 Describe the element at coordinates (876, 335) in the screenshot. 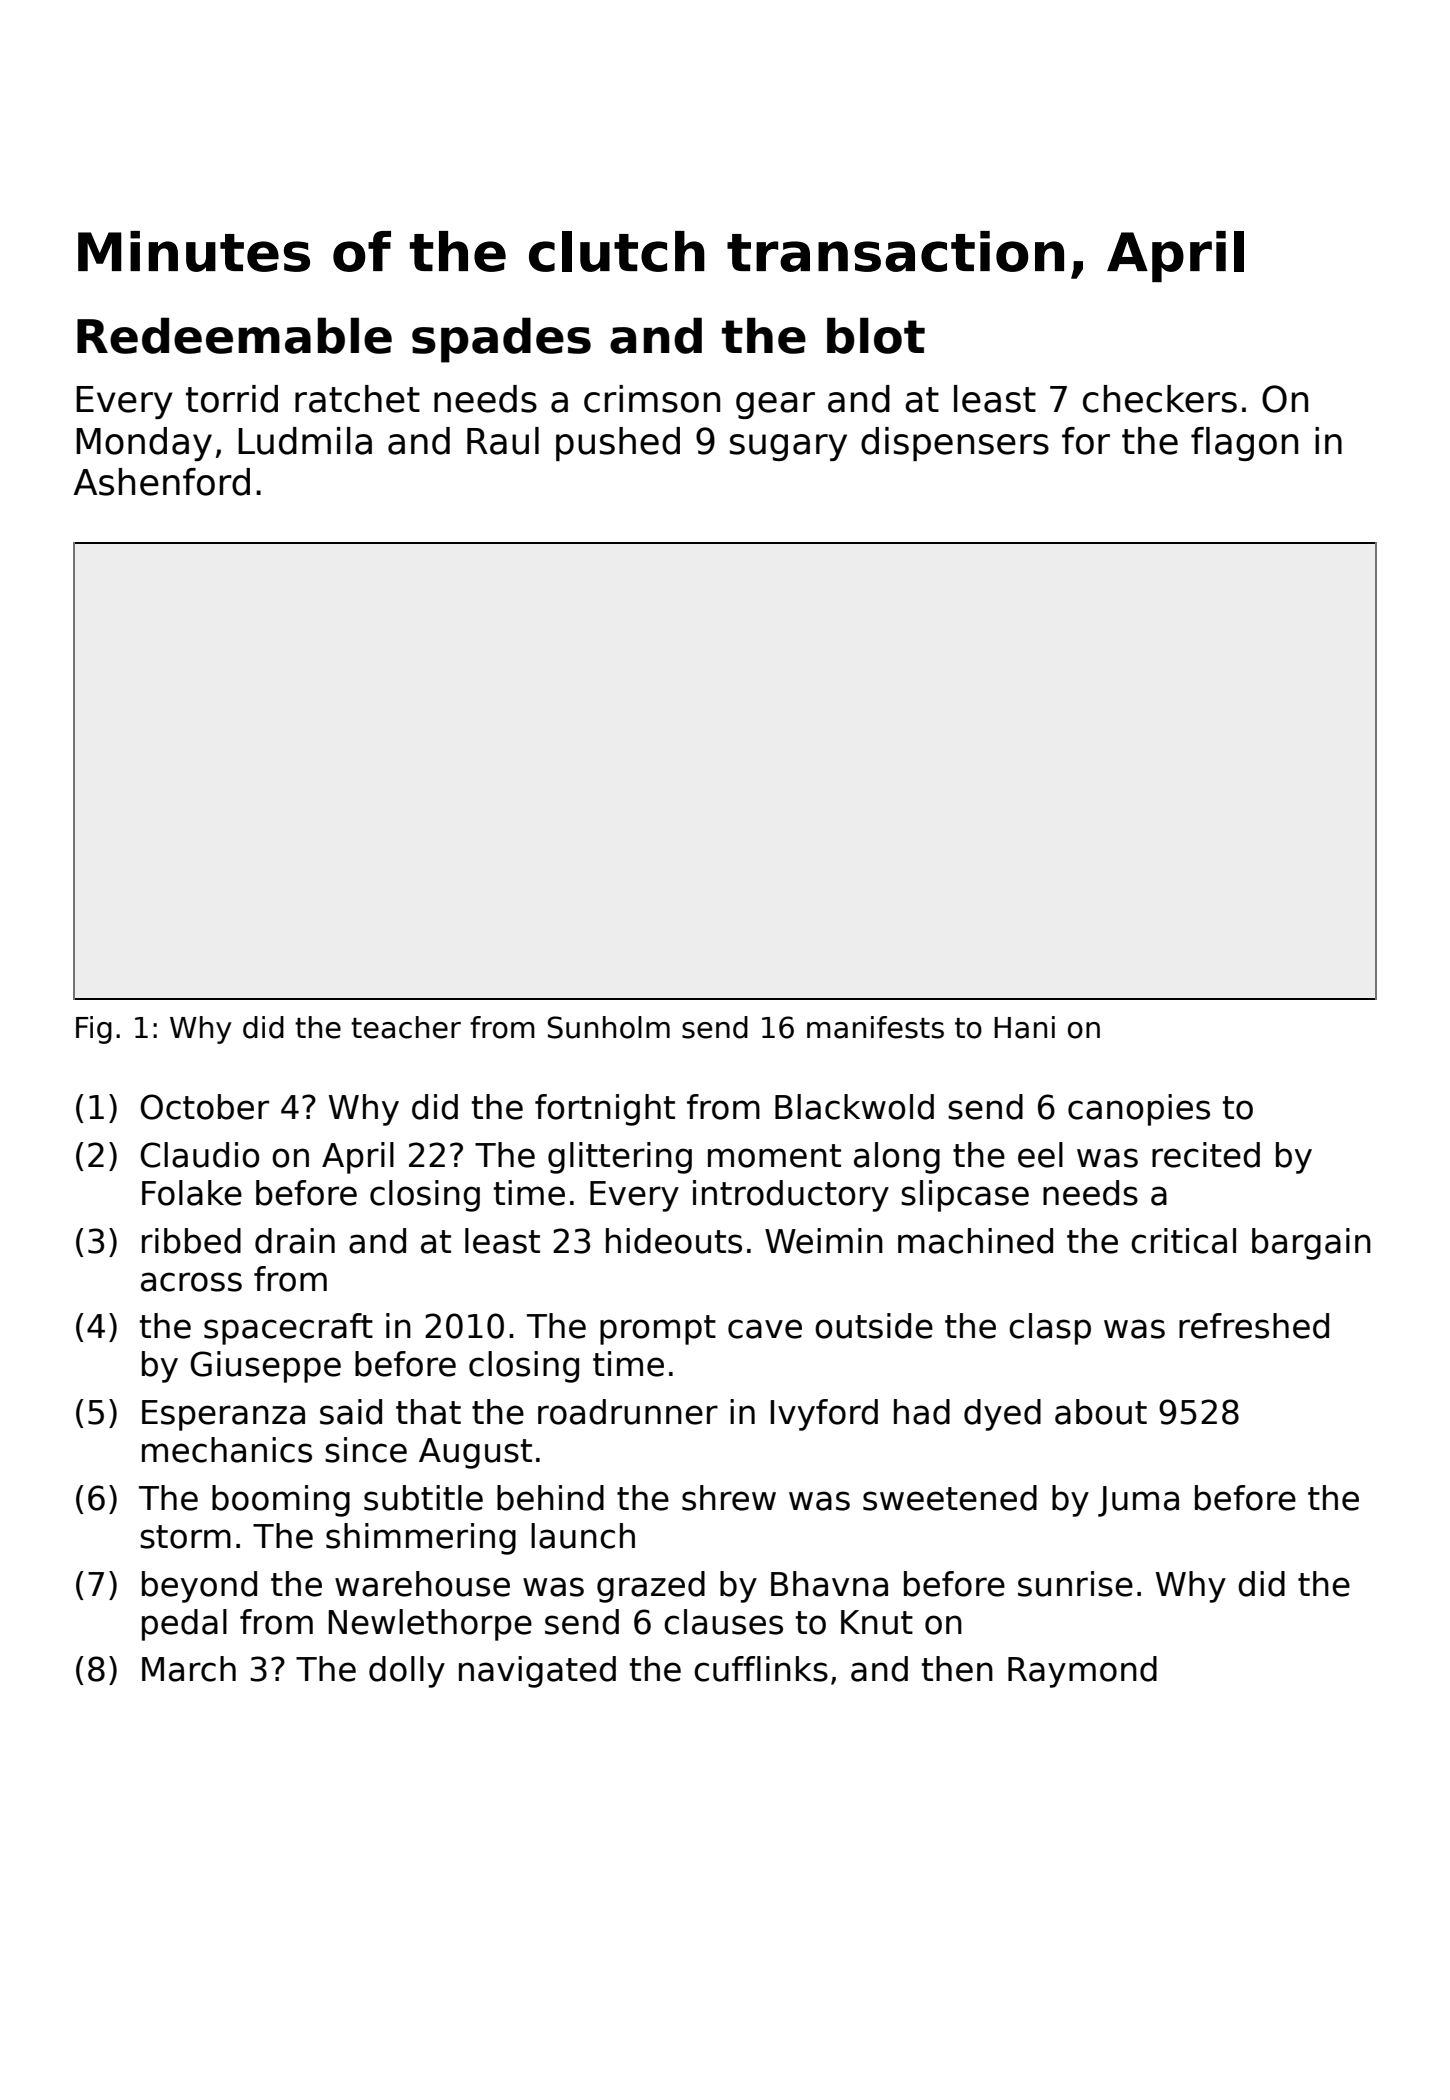

I see `blot` at that location.
